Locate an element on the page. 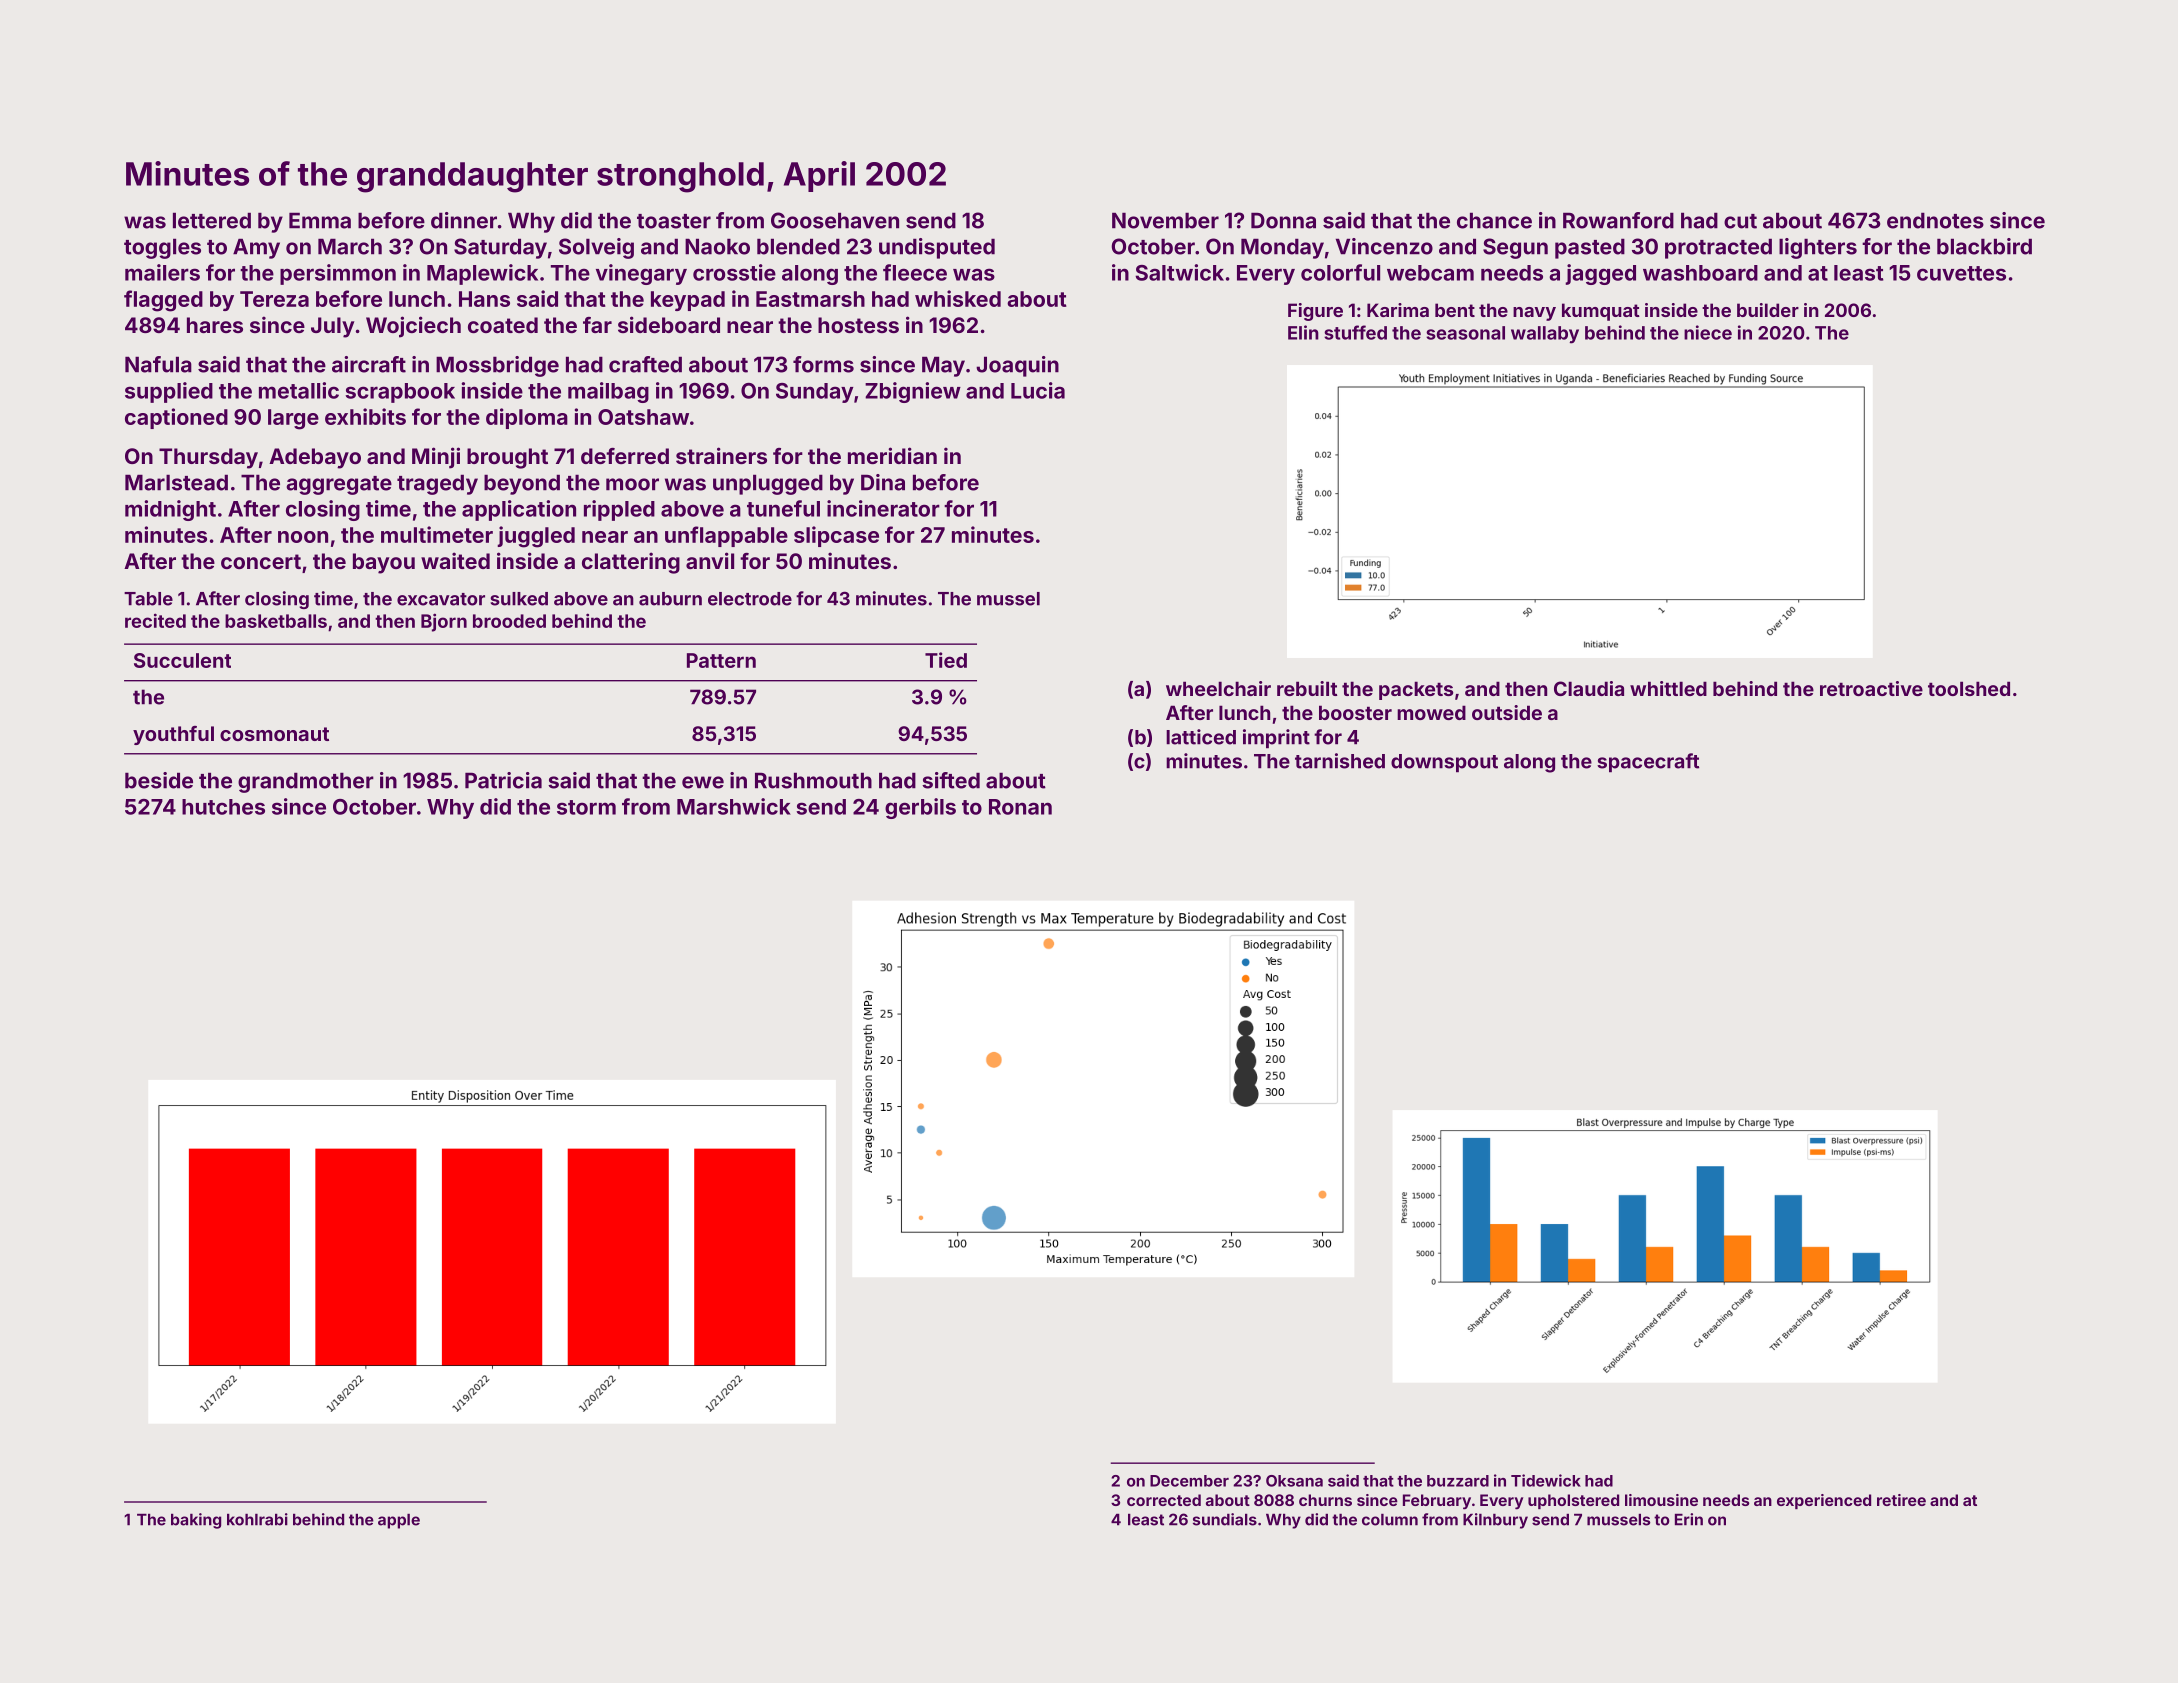  retiree is located at coordinates (1901, 1500).
